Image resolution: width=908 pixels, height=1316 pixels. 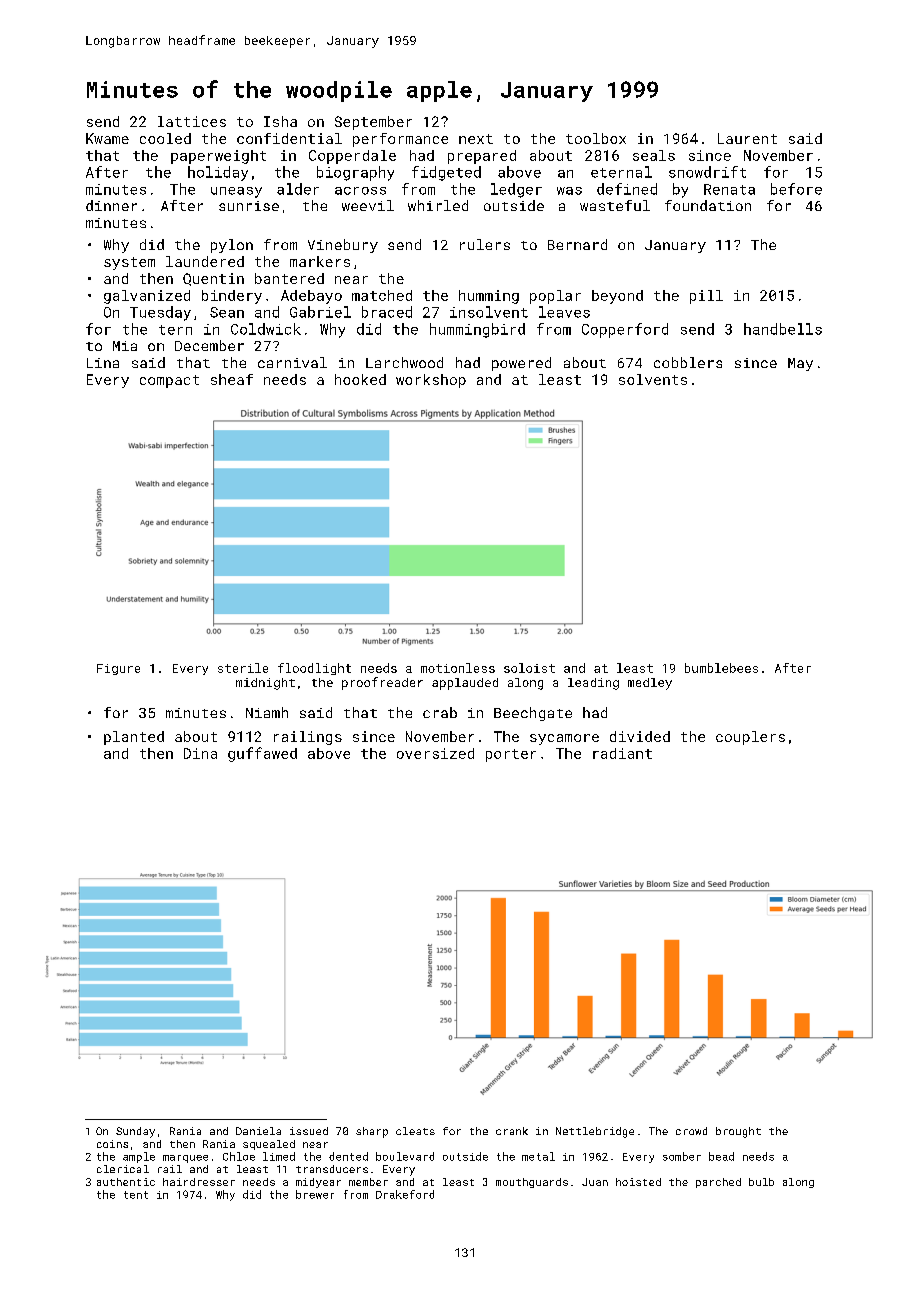 What do you see at coordinates (721, 668) in the screenshot?
I see `bumblebees` at bounding box center [721, 668].
